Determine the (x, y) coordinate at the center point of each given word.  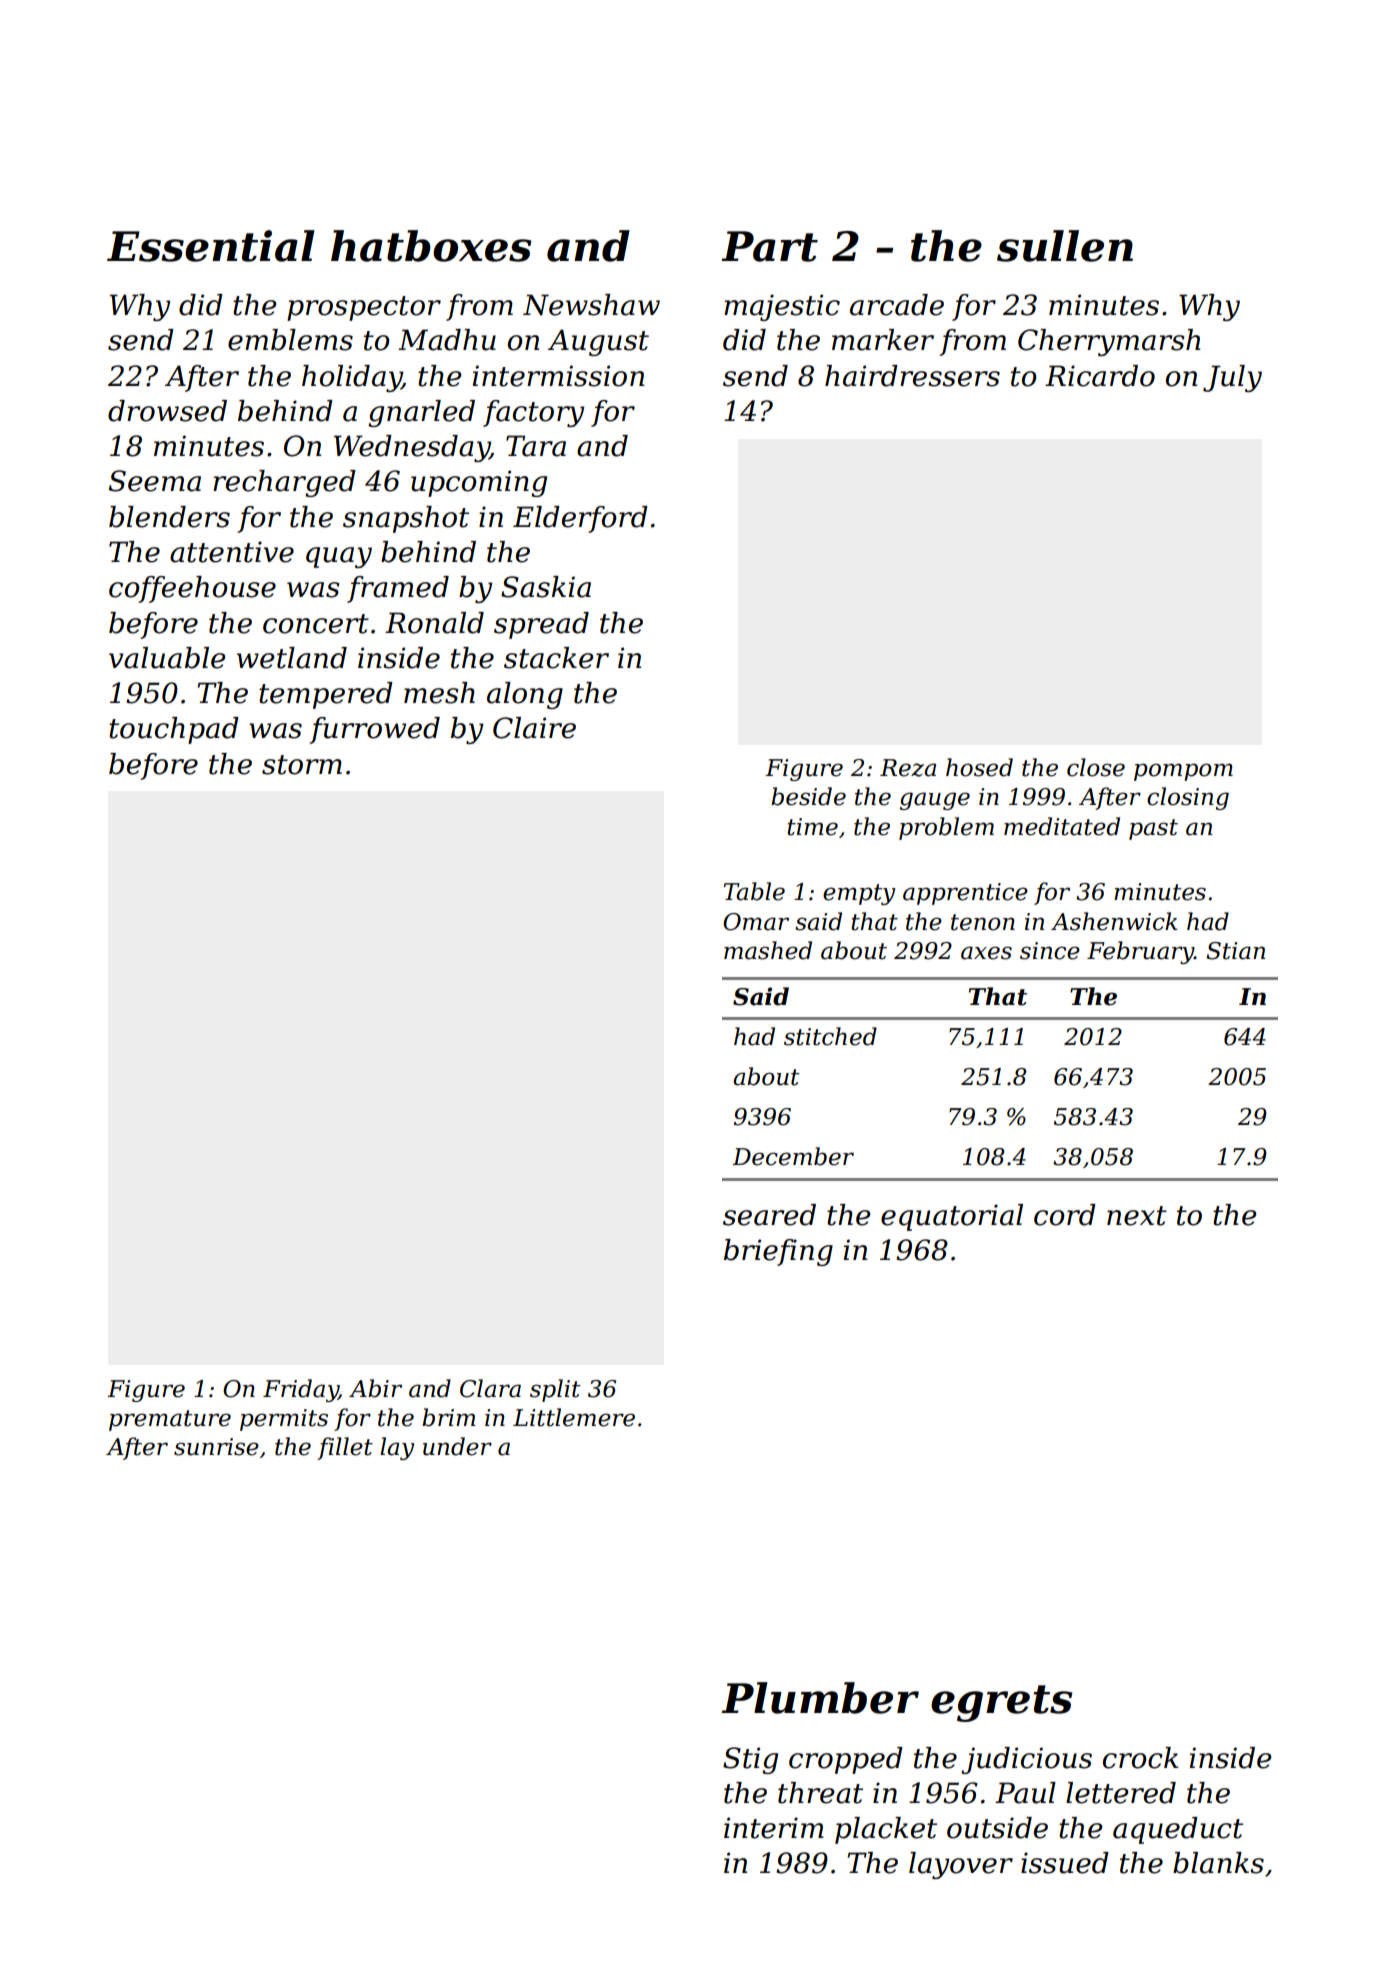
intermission (558, 376)
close (1096, 767)
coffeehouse (192, 589)
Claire (534, 728)
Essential (211, 246)
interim (774, 1828)
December (793, 1156)
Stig (750, 1760)
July (1232, 378)
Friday (301, 1390)
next (1137, 1216)
